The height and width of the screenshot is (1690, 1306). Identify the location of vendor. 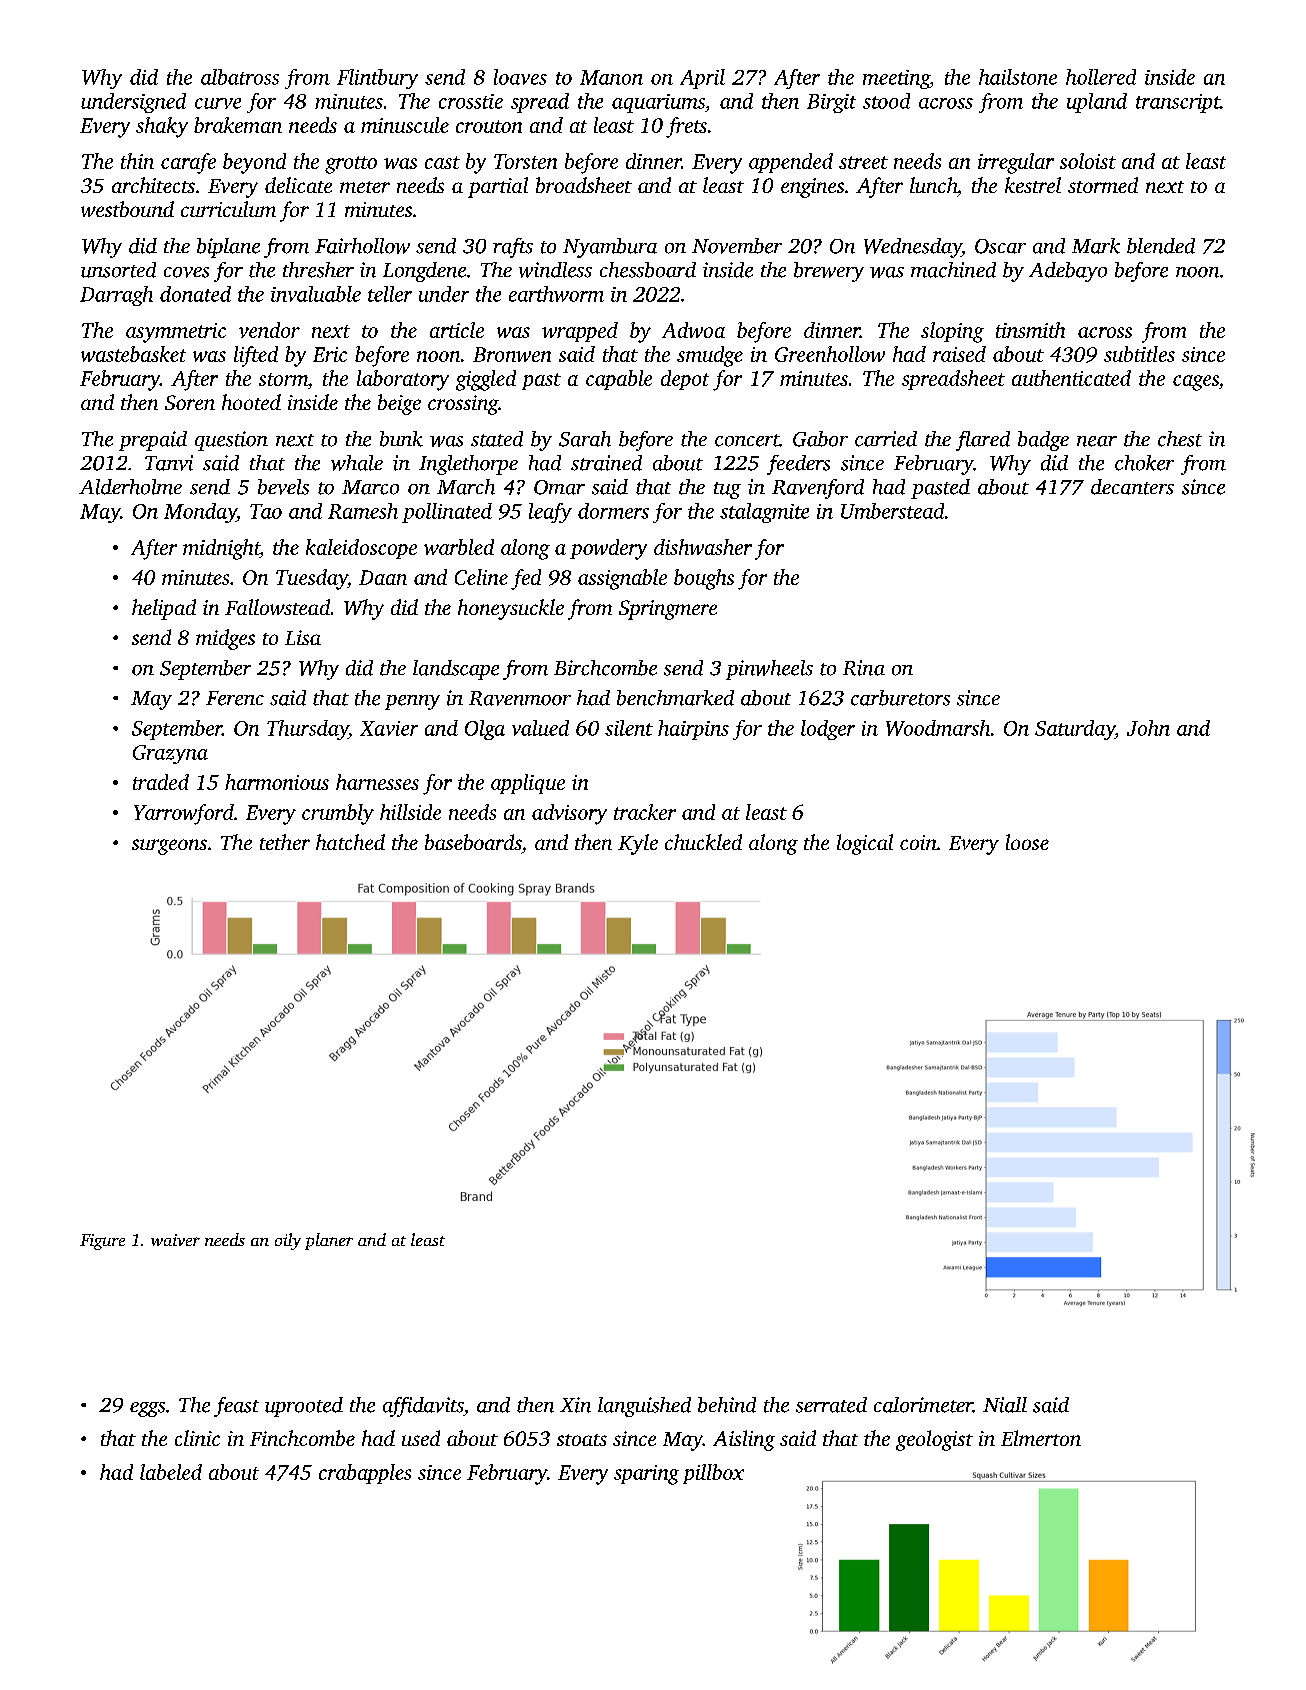
(269, 330).
